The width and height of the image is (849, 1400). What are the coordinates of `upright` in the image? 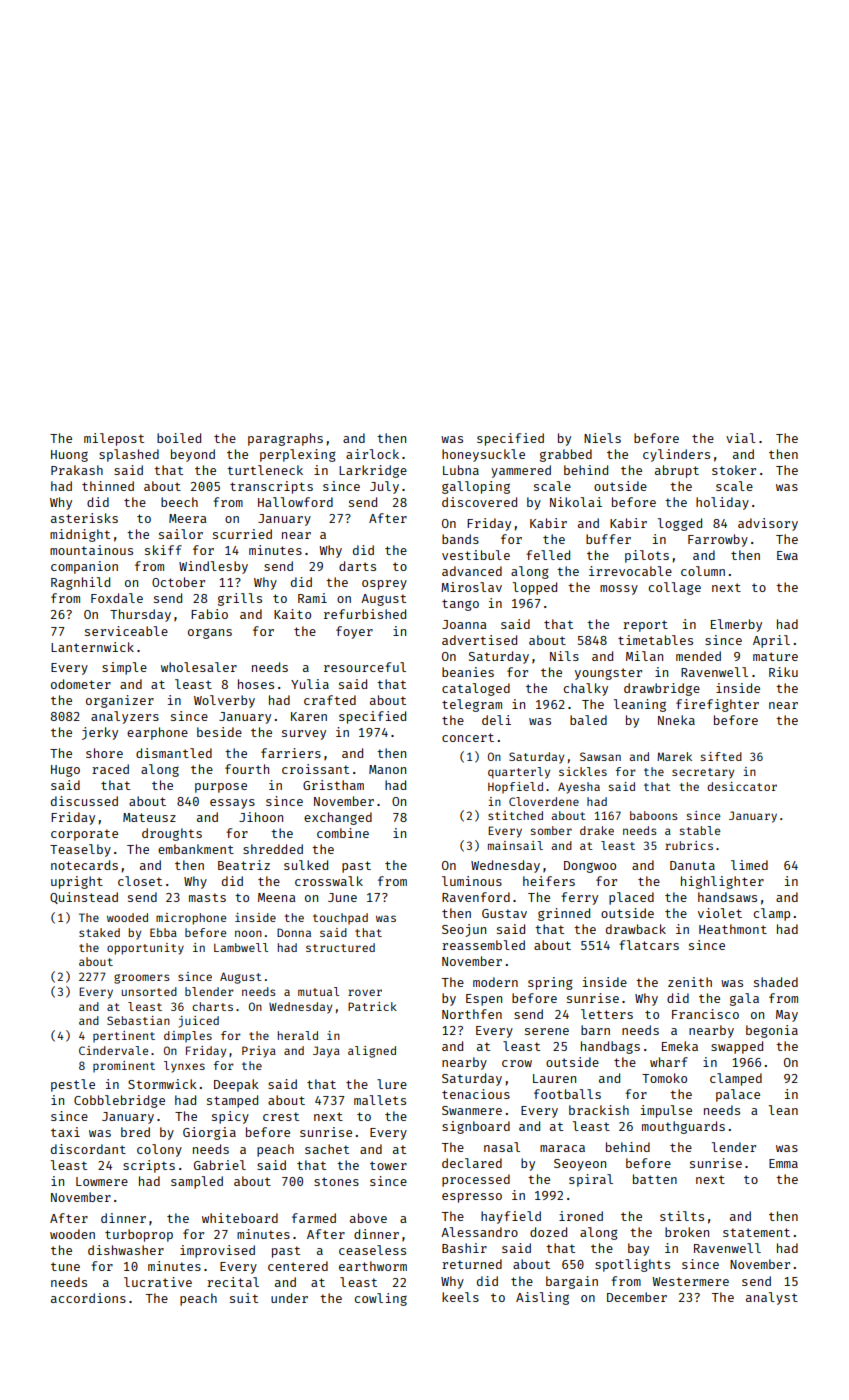 It's located at (77, 882).
